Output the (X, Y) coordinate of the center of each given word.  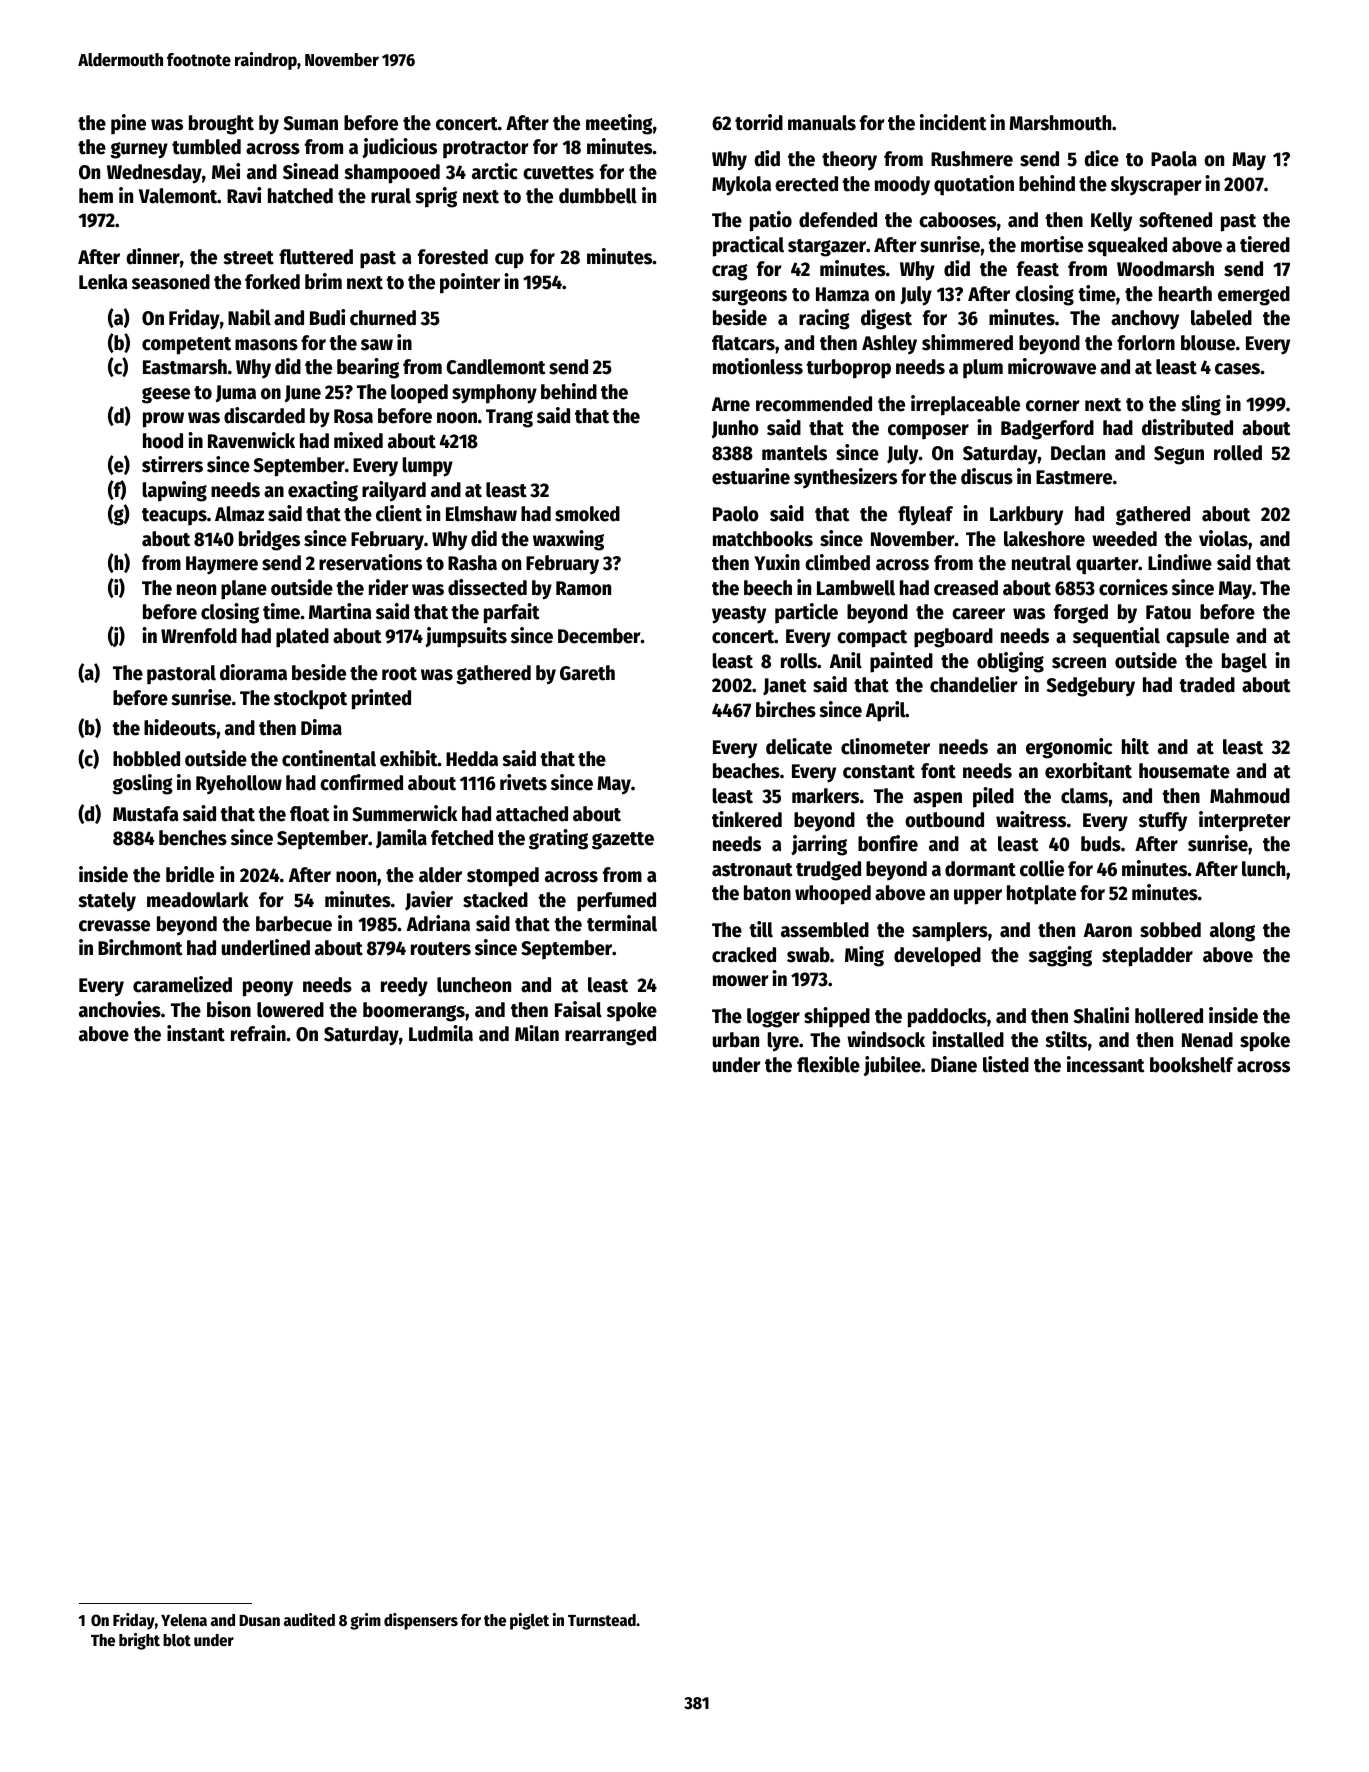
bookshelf (1191, 1065)
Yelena (184, 1620)
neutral (1041, 563)
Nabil (249, 317)
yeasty (739, 615)
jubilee (892, 1066)
